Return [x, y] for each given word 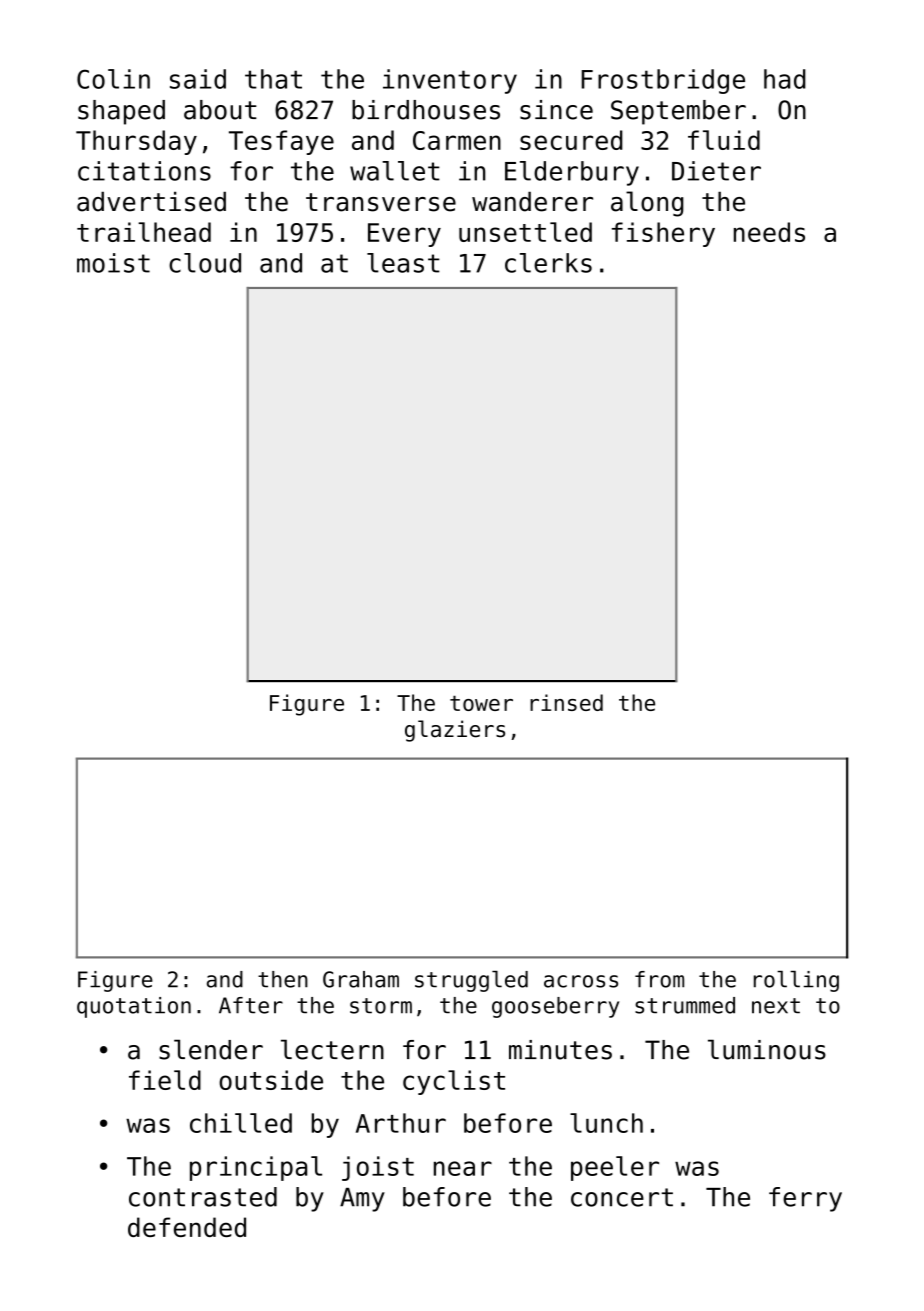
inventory [450, 81]
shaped [121, 112]
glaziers [455, 731]
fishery [663, 234]
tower [481, 703]
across [581, 981]
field [165, 1080]
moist [113, 263]
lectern [332, 1049]
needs [769, 232]
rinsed [566, 702]
